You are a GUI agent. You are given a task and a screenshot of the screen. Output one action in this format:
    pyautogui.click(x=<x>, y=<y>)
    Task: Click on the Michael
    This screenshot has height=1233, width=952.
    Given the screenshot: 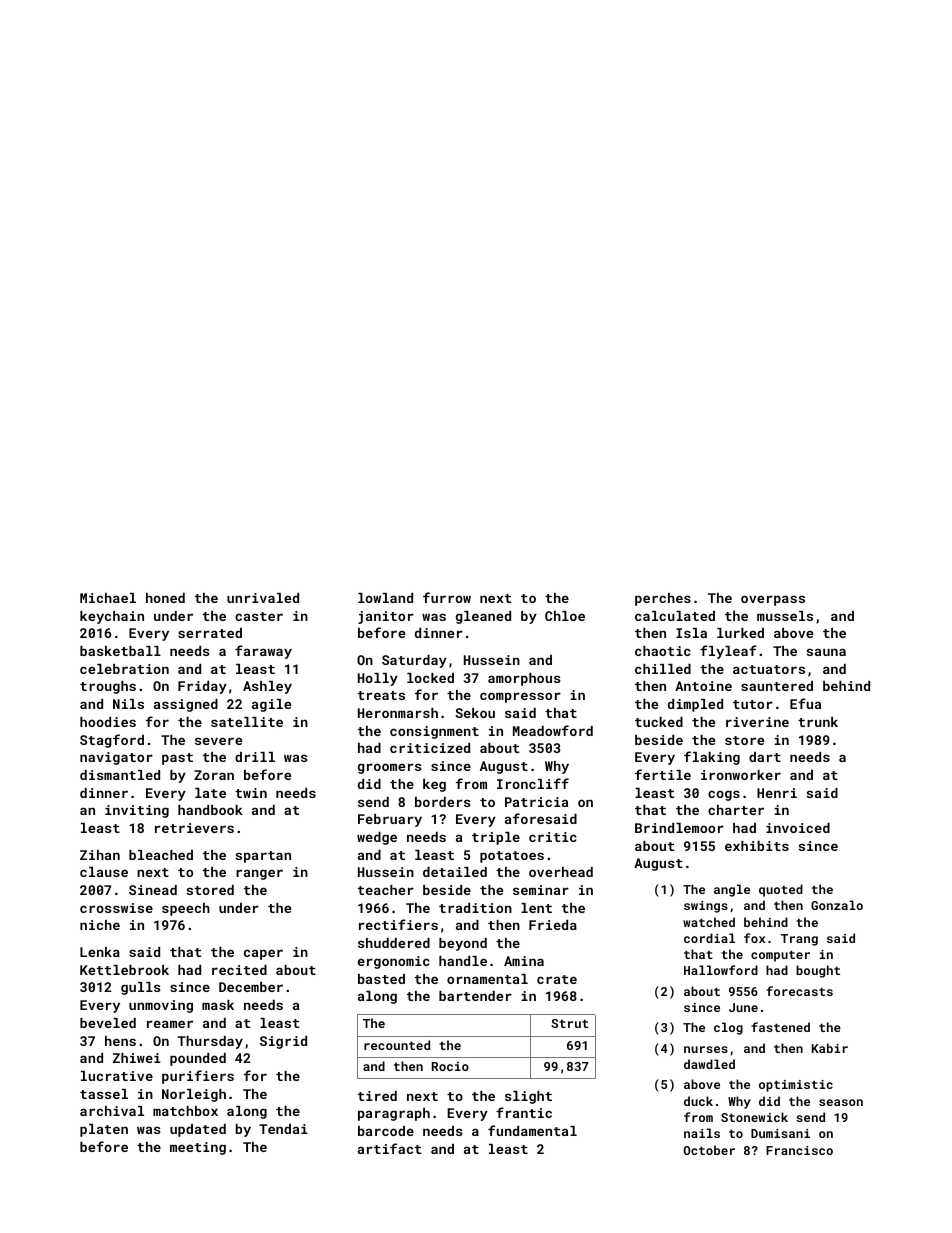 What is the action you would take?
    pyautogui.click(x=108, y=598)
